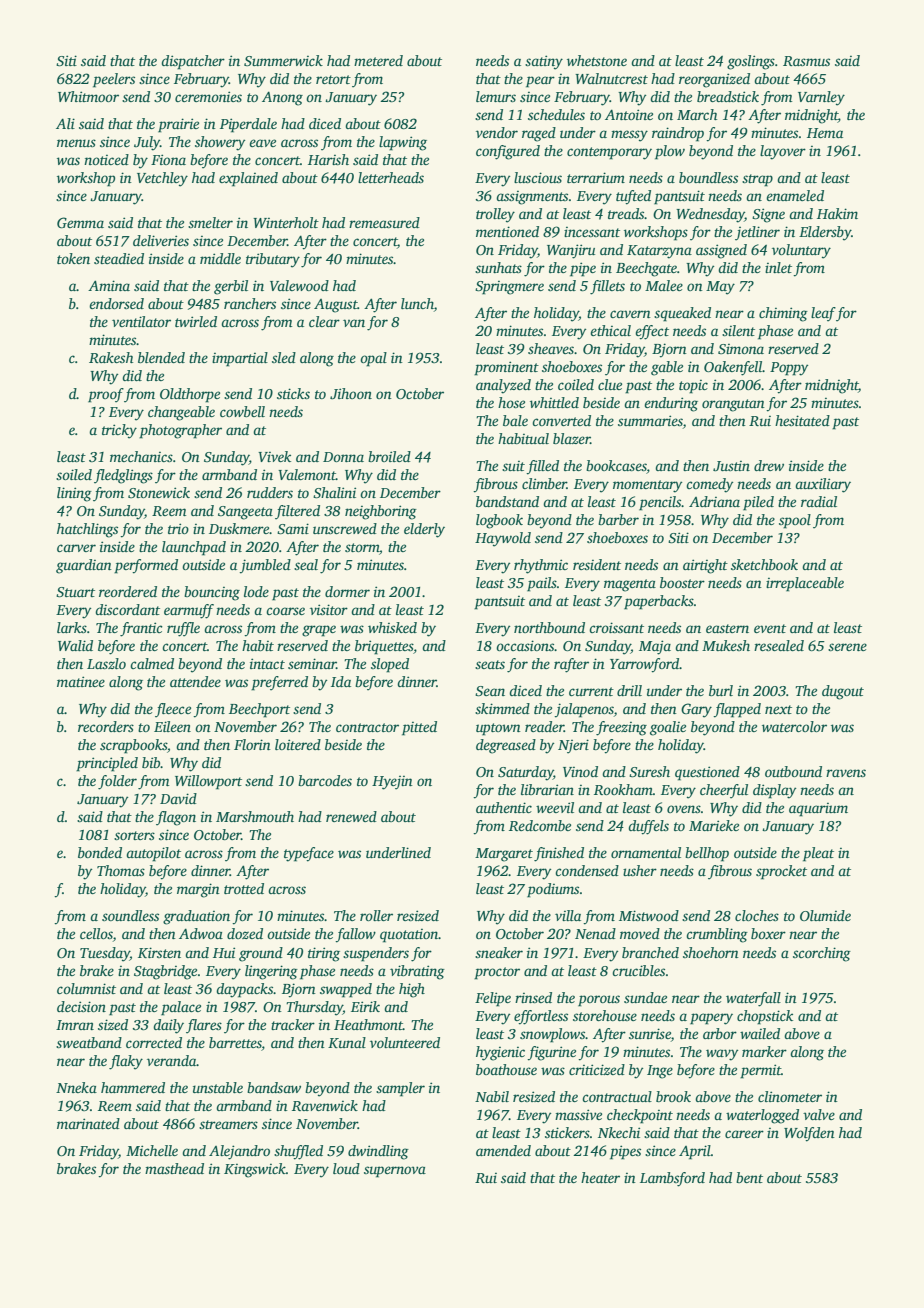 The image size is (924, 1308). What do you see at coordinates (490, 691) in the page?
I see `Sean` at bounding box center [490, 691].
